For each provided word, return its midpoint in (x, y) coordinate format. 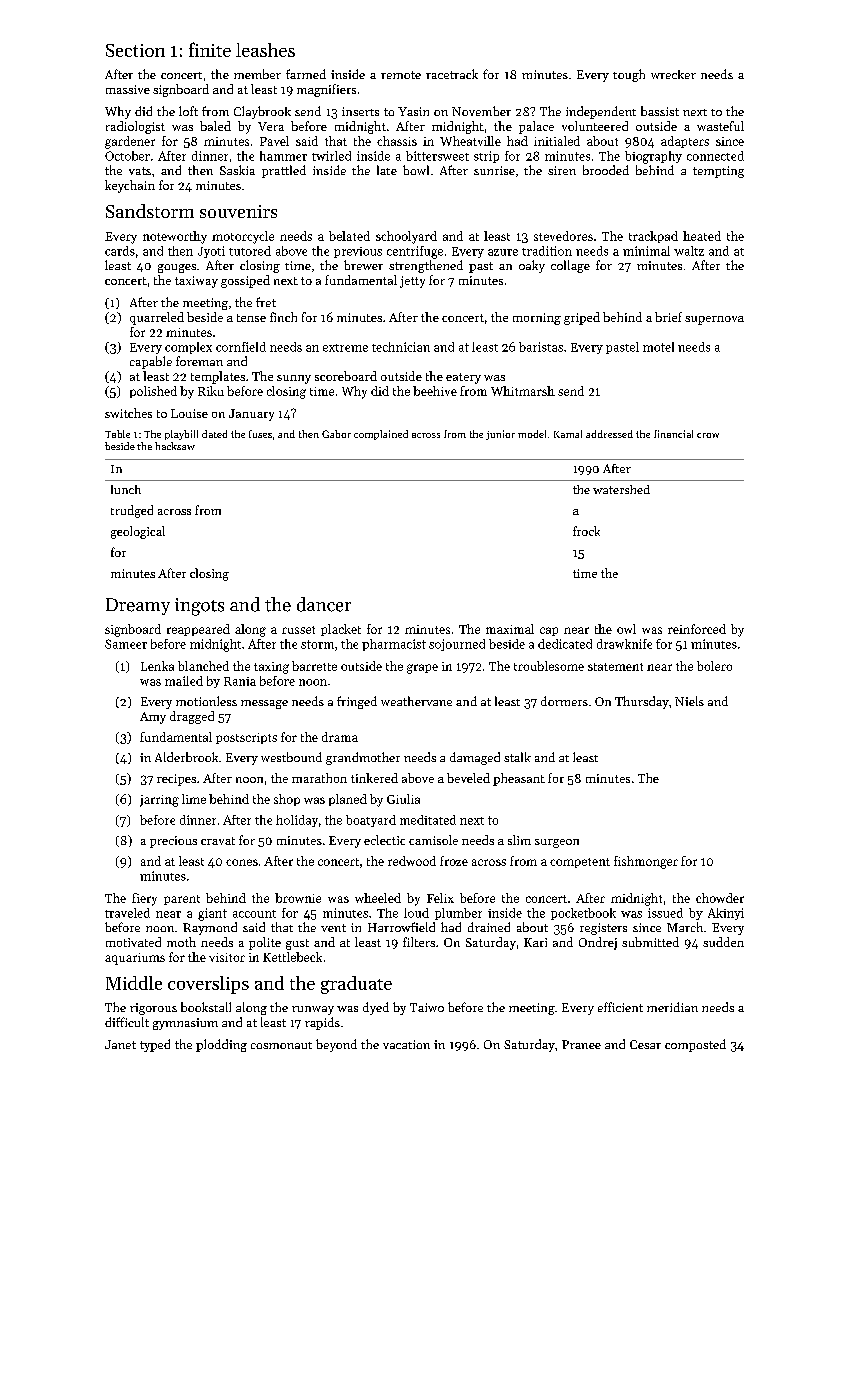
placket (341, 630)
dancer (324, 604)
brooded (606, 170)
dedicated (565, 644)
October (127, 156)
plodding (221, 1045)
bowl (416, 170)
